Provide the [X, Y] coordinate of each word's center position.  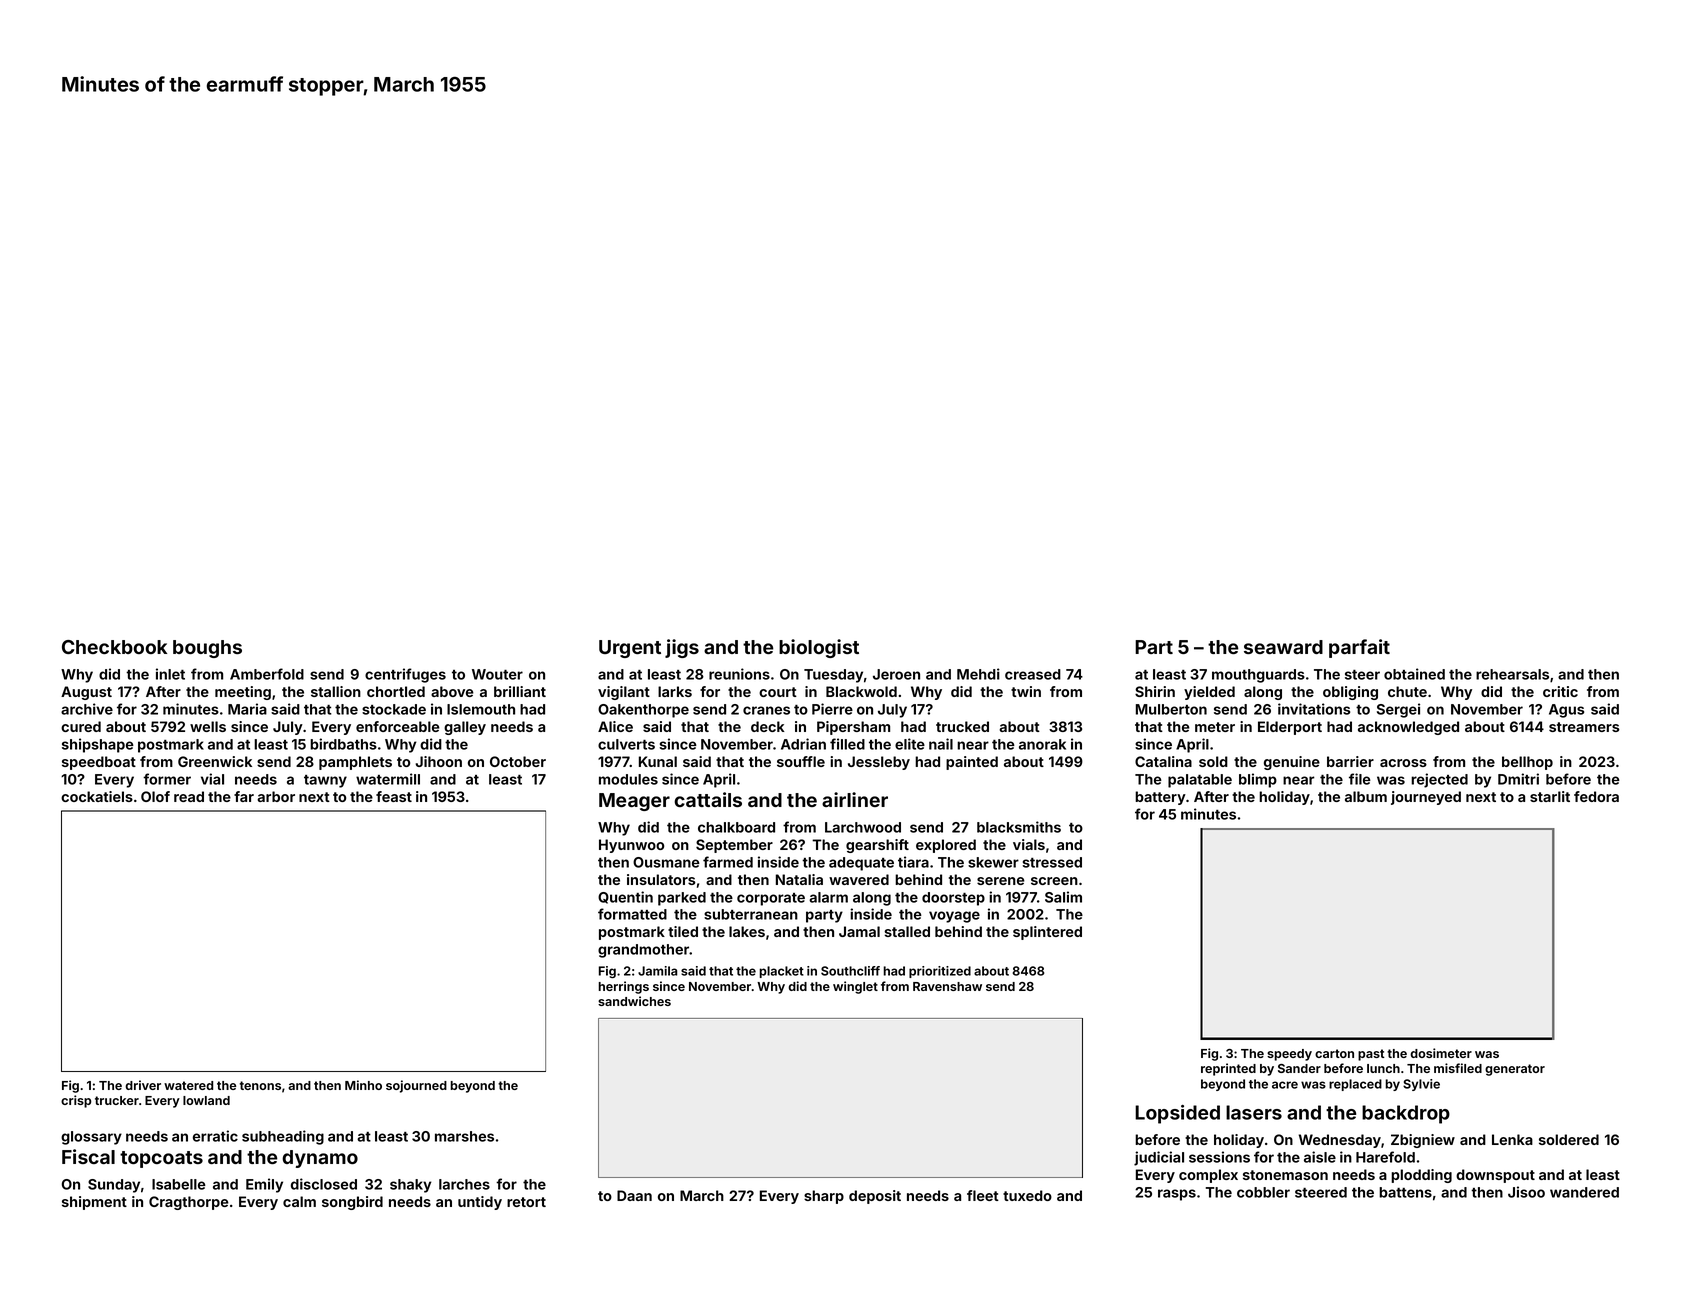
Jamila [658, 971]
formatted [632, 914]
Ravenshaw [947, 986]
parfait [1359, 648]
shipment [94, 1203]
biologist [819, 648]
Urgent [630, 649]
